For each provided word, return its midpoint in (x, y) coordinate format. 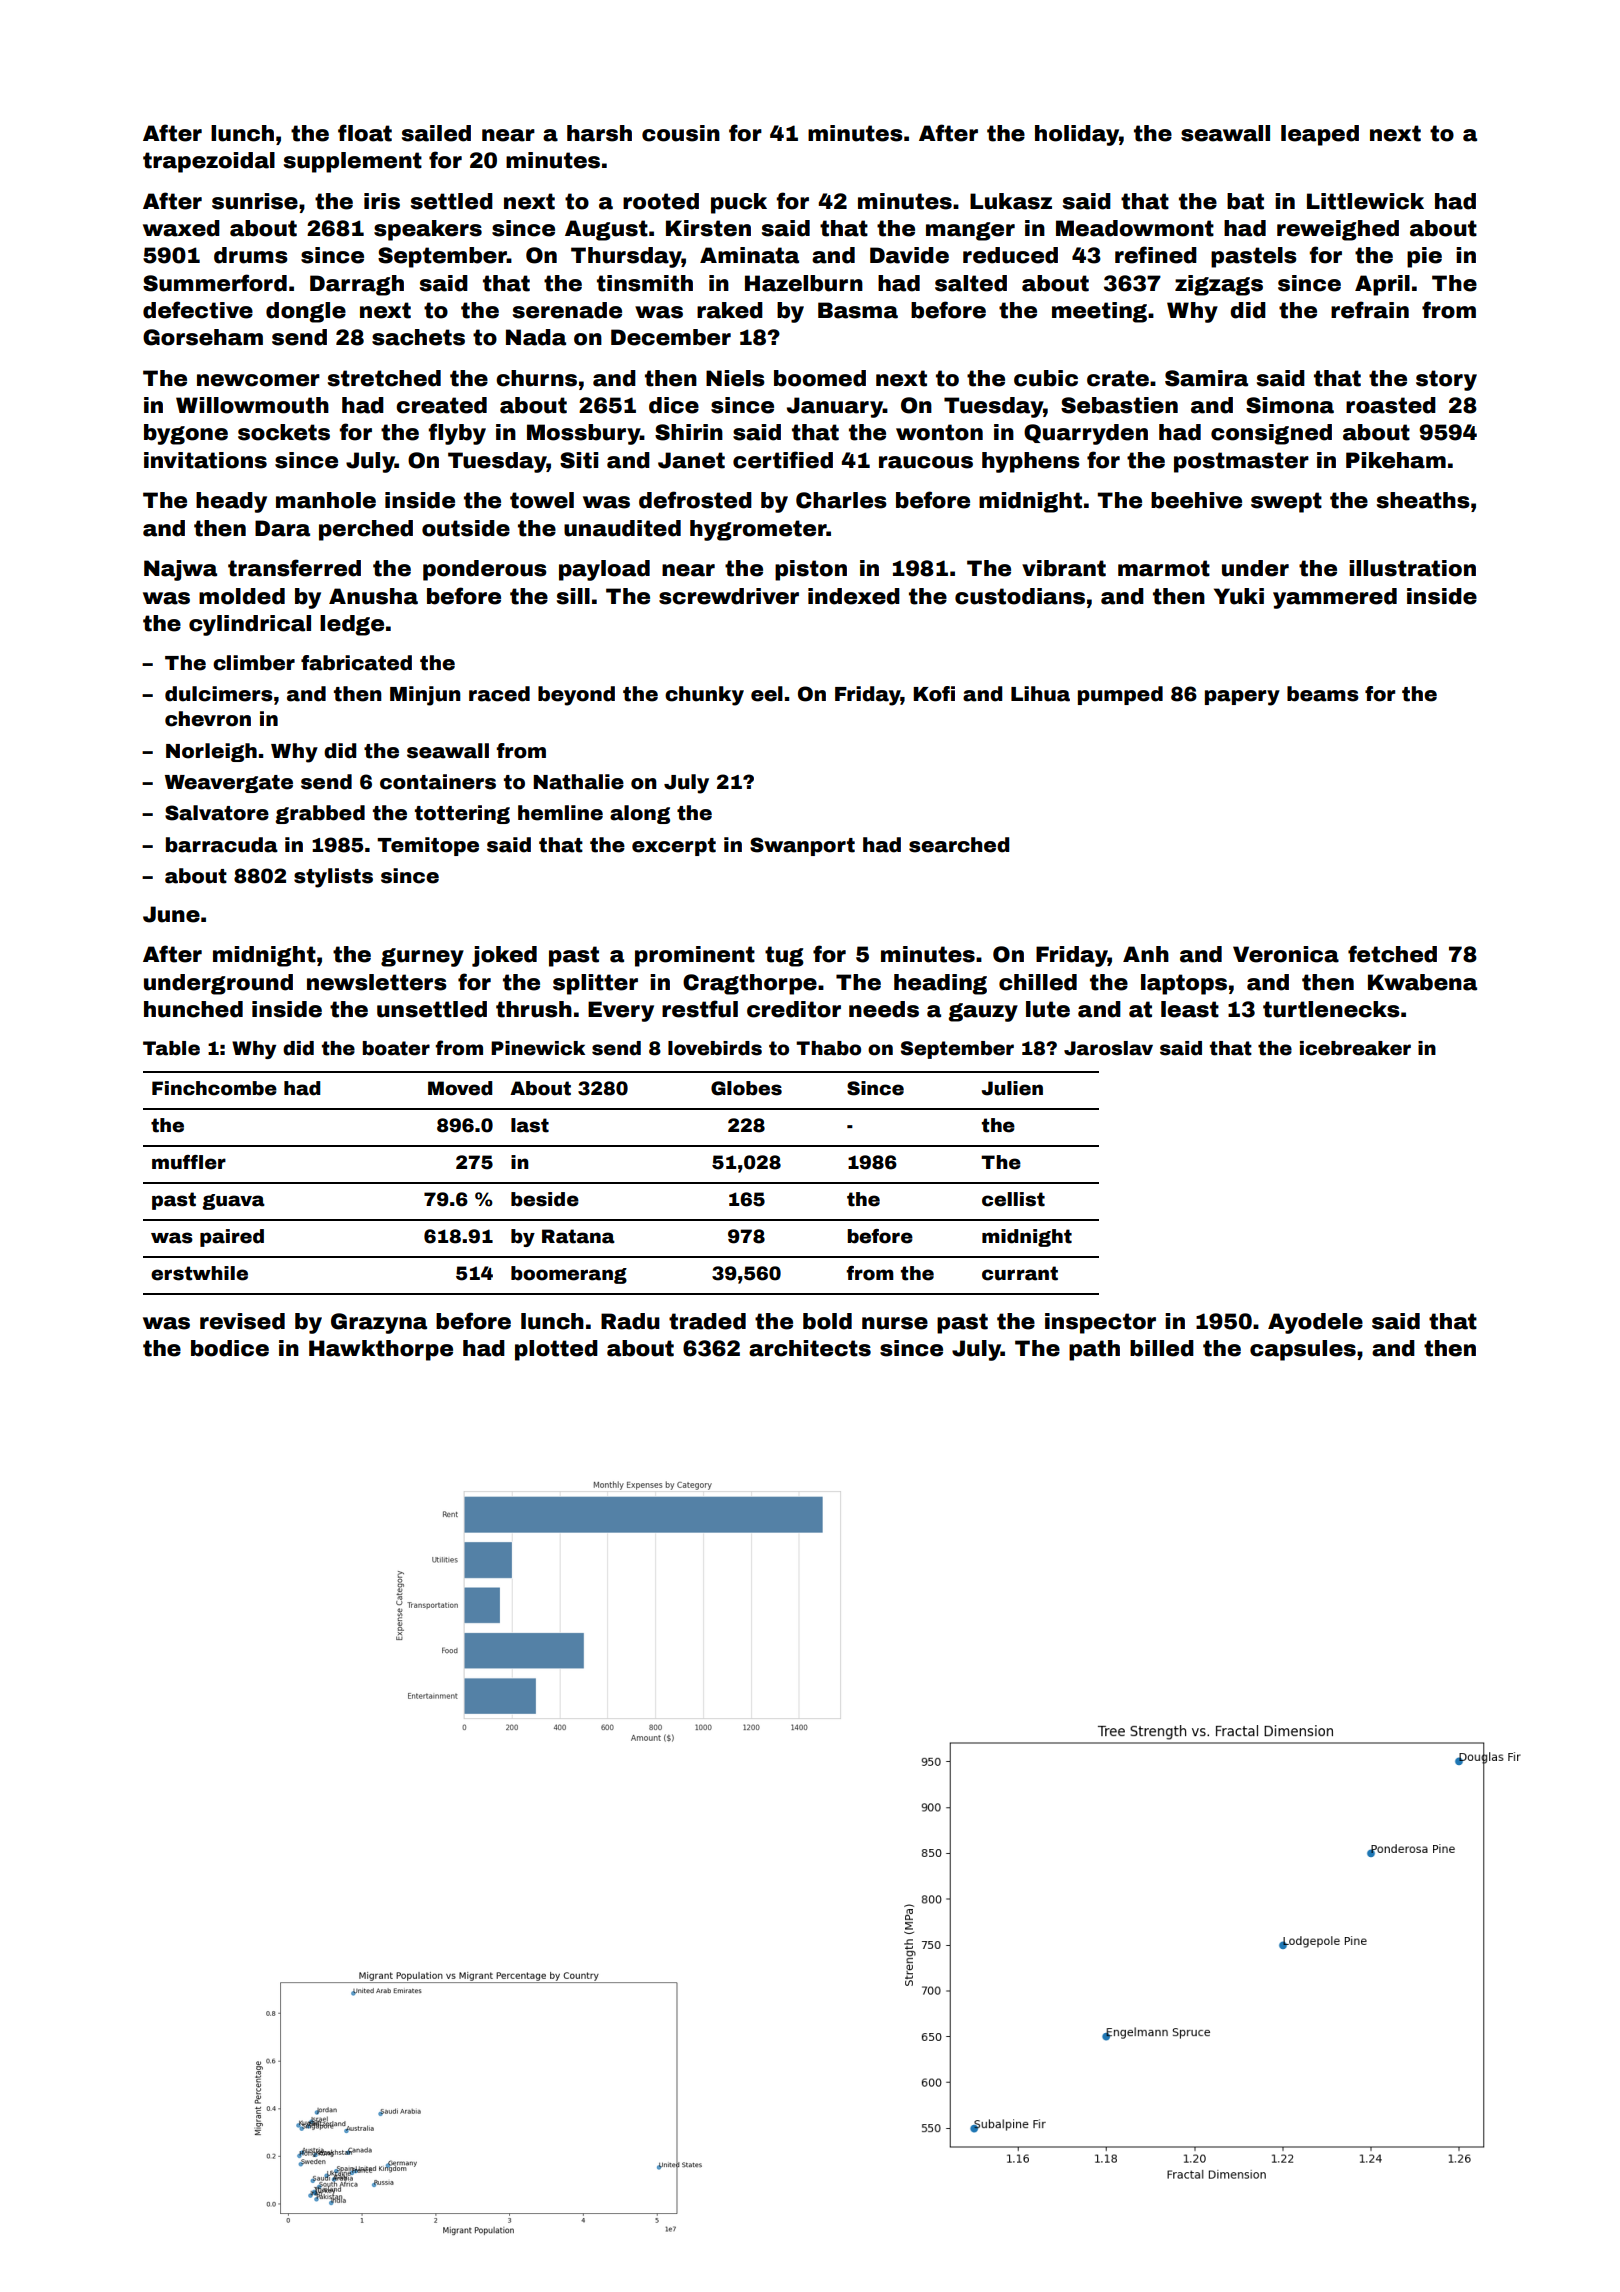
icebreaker (1355, 1048)
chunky (704, 696)
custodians (1020, 596)
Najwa (180, 570)
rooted (661, 201)
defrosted (695, 500)
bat (1245, 201)
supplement (353, 162)
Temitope (428, 846)
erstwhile (199, 1273)
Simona (1290, 405)
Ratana (578, 1236)
